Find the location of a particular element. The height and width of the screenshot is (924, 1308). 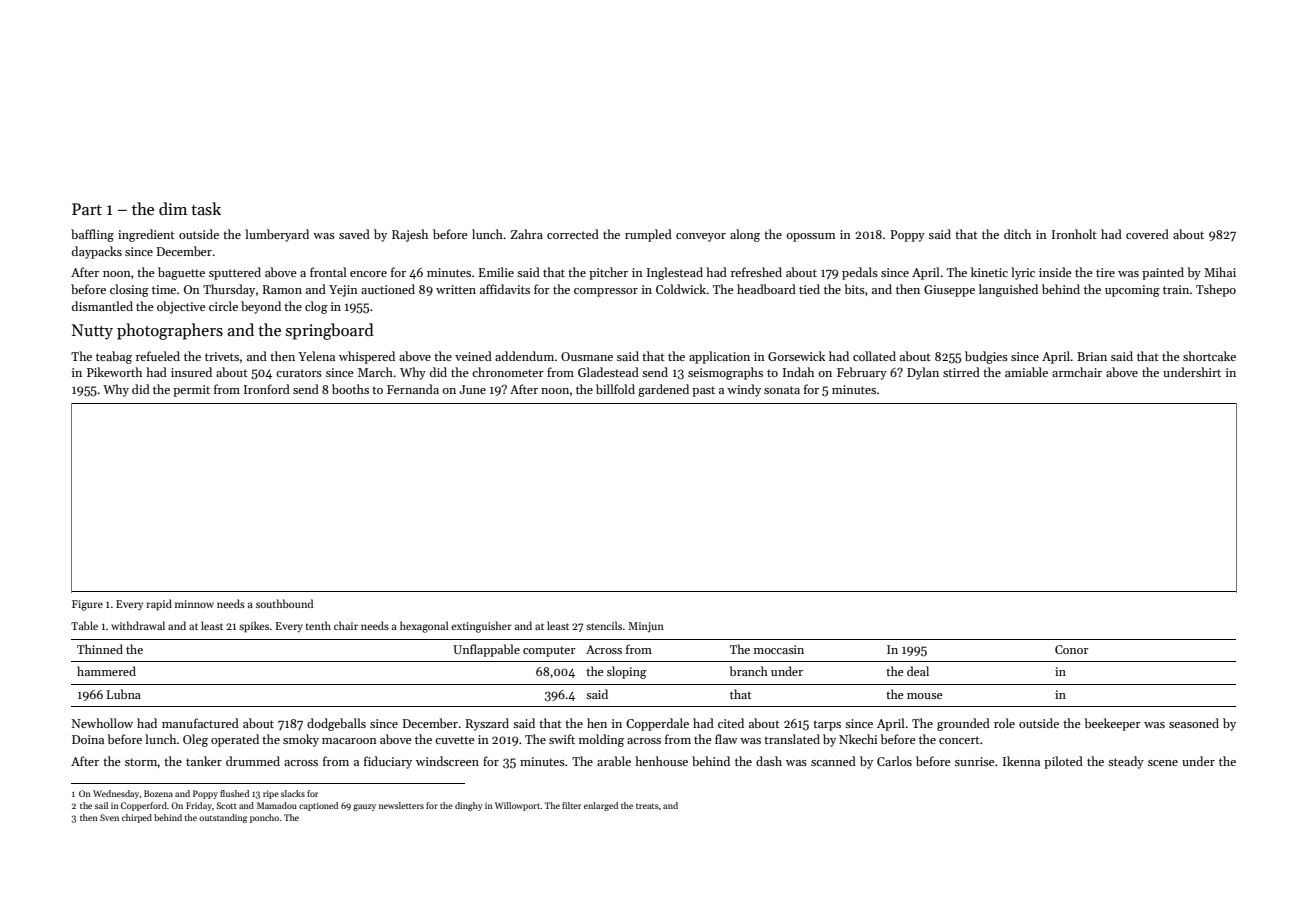

ditch is located at coordinates (1017, 234).
